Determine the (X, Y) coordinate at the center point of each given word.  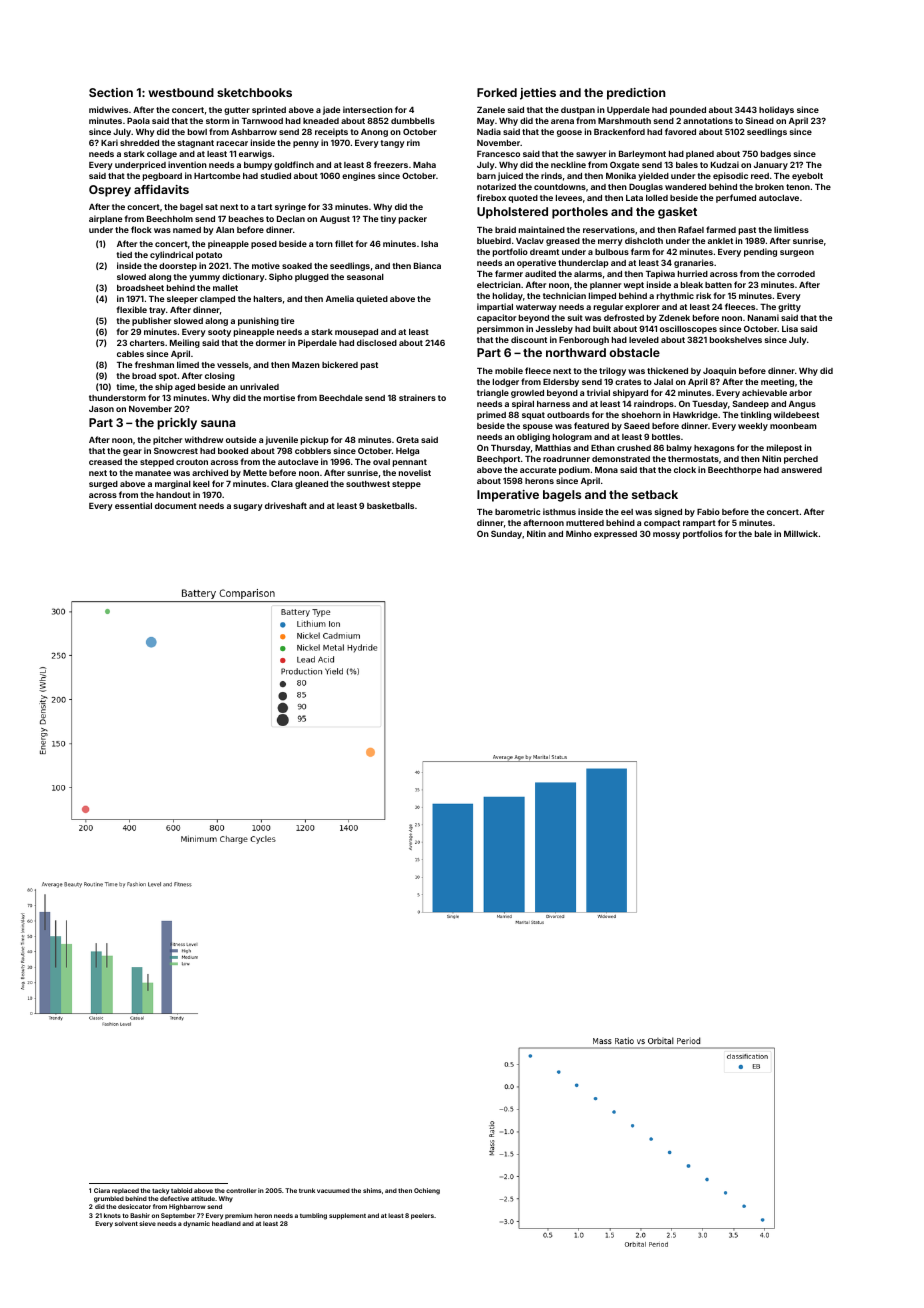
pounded (688, 111)
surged (103, 485)
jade (331, 110)
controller (241, 1190)
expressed (615, 535)
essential (133, 505)
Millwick (801, 533)
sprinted (269, 110)
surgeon (797, 253)
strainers (417, 397)
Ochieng (427, 1191)
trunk (307, 1190)
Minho (579, 533)
